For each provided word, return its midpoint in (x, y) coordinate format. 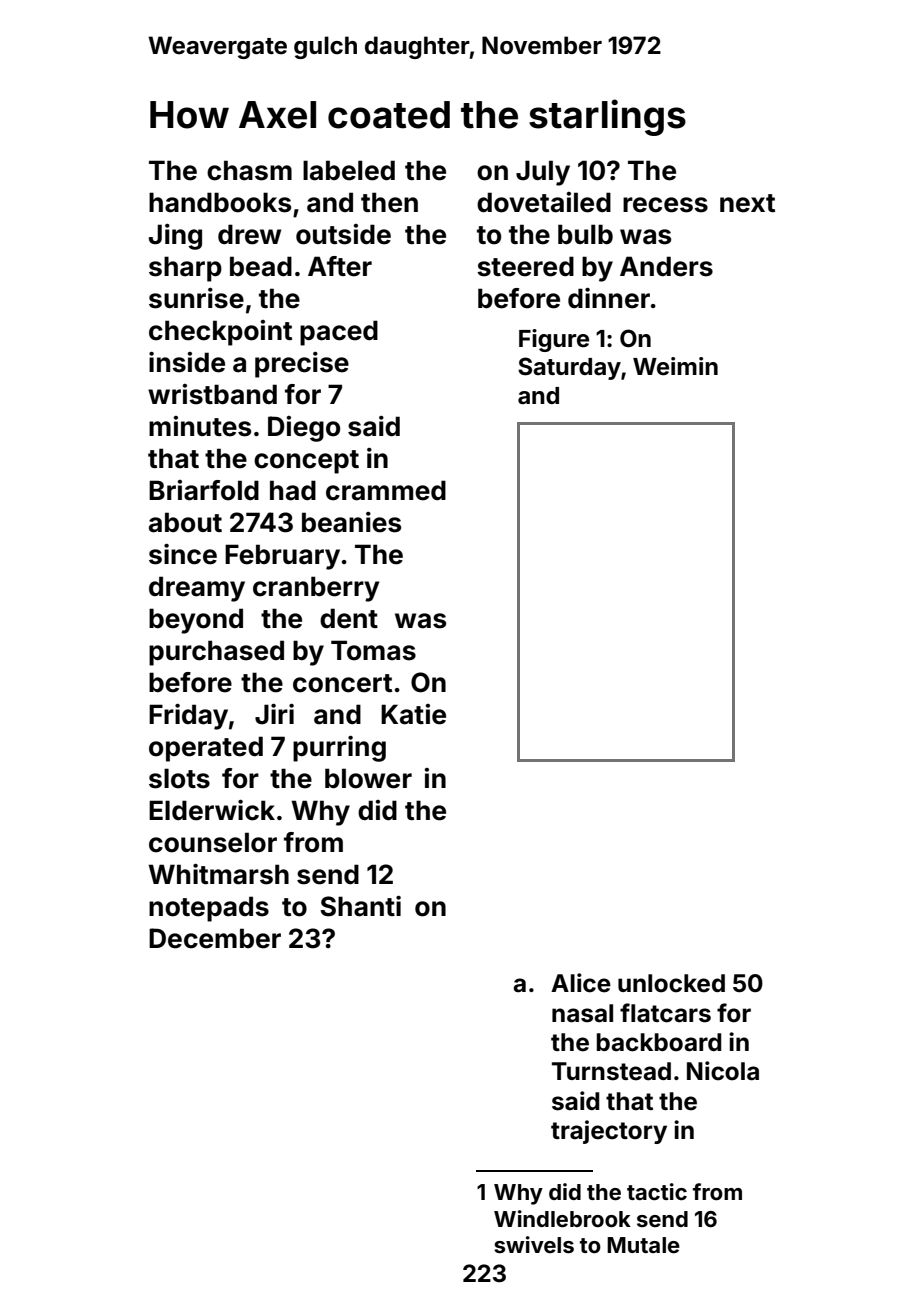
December (215, 938)
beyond (196, 621)
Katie (413, 714)
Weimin (675, 366)
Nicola (723, 1071)
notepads (209, 909)
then (389, 202)
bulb (585, 234)
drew (249, 234)
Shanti (360, 906)
